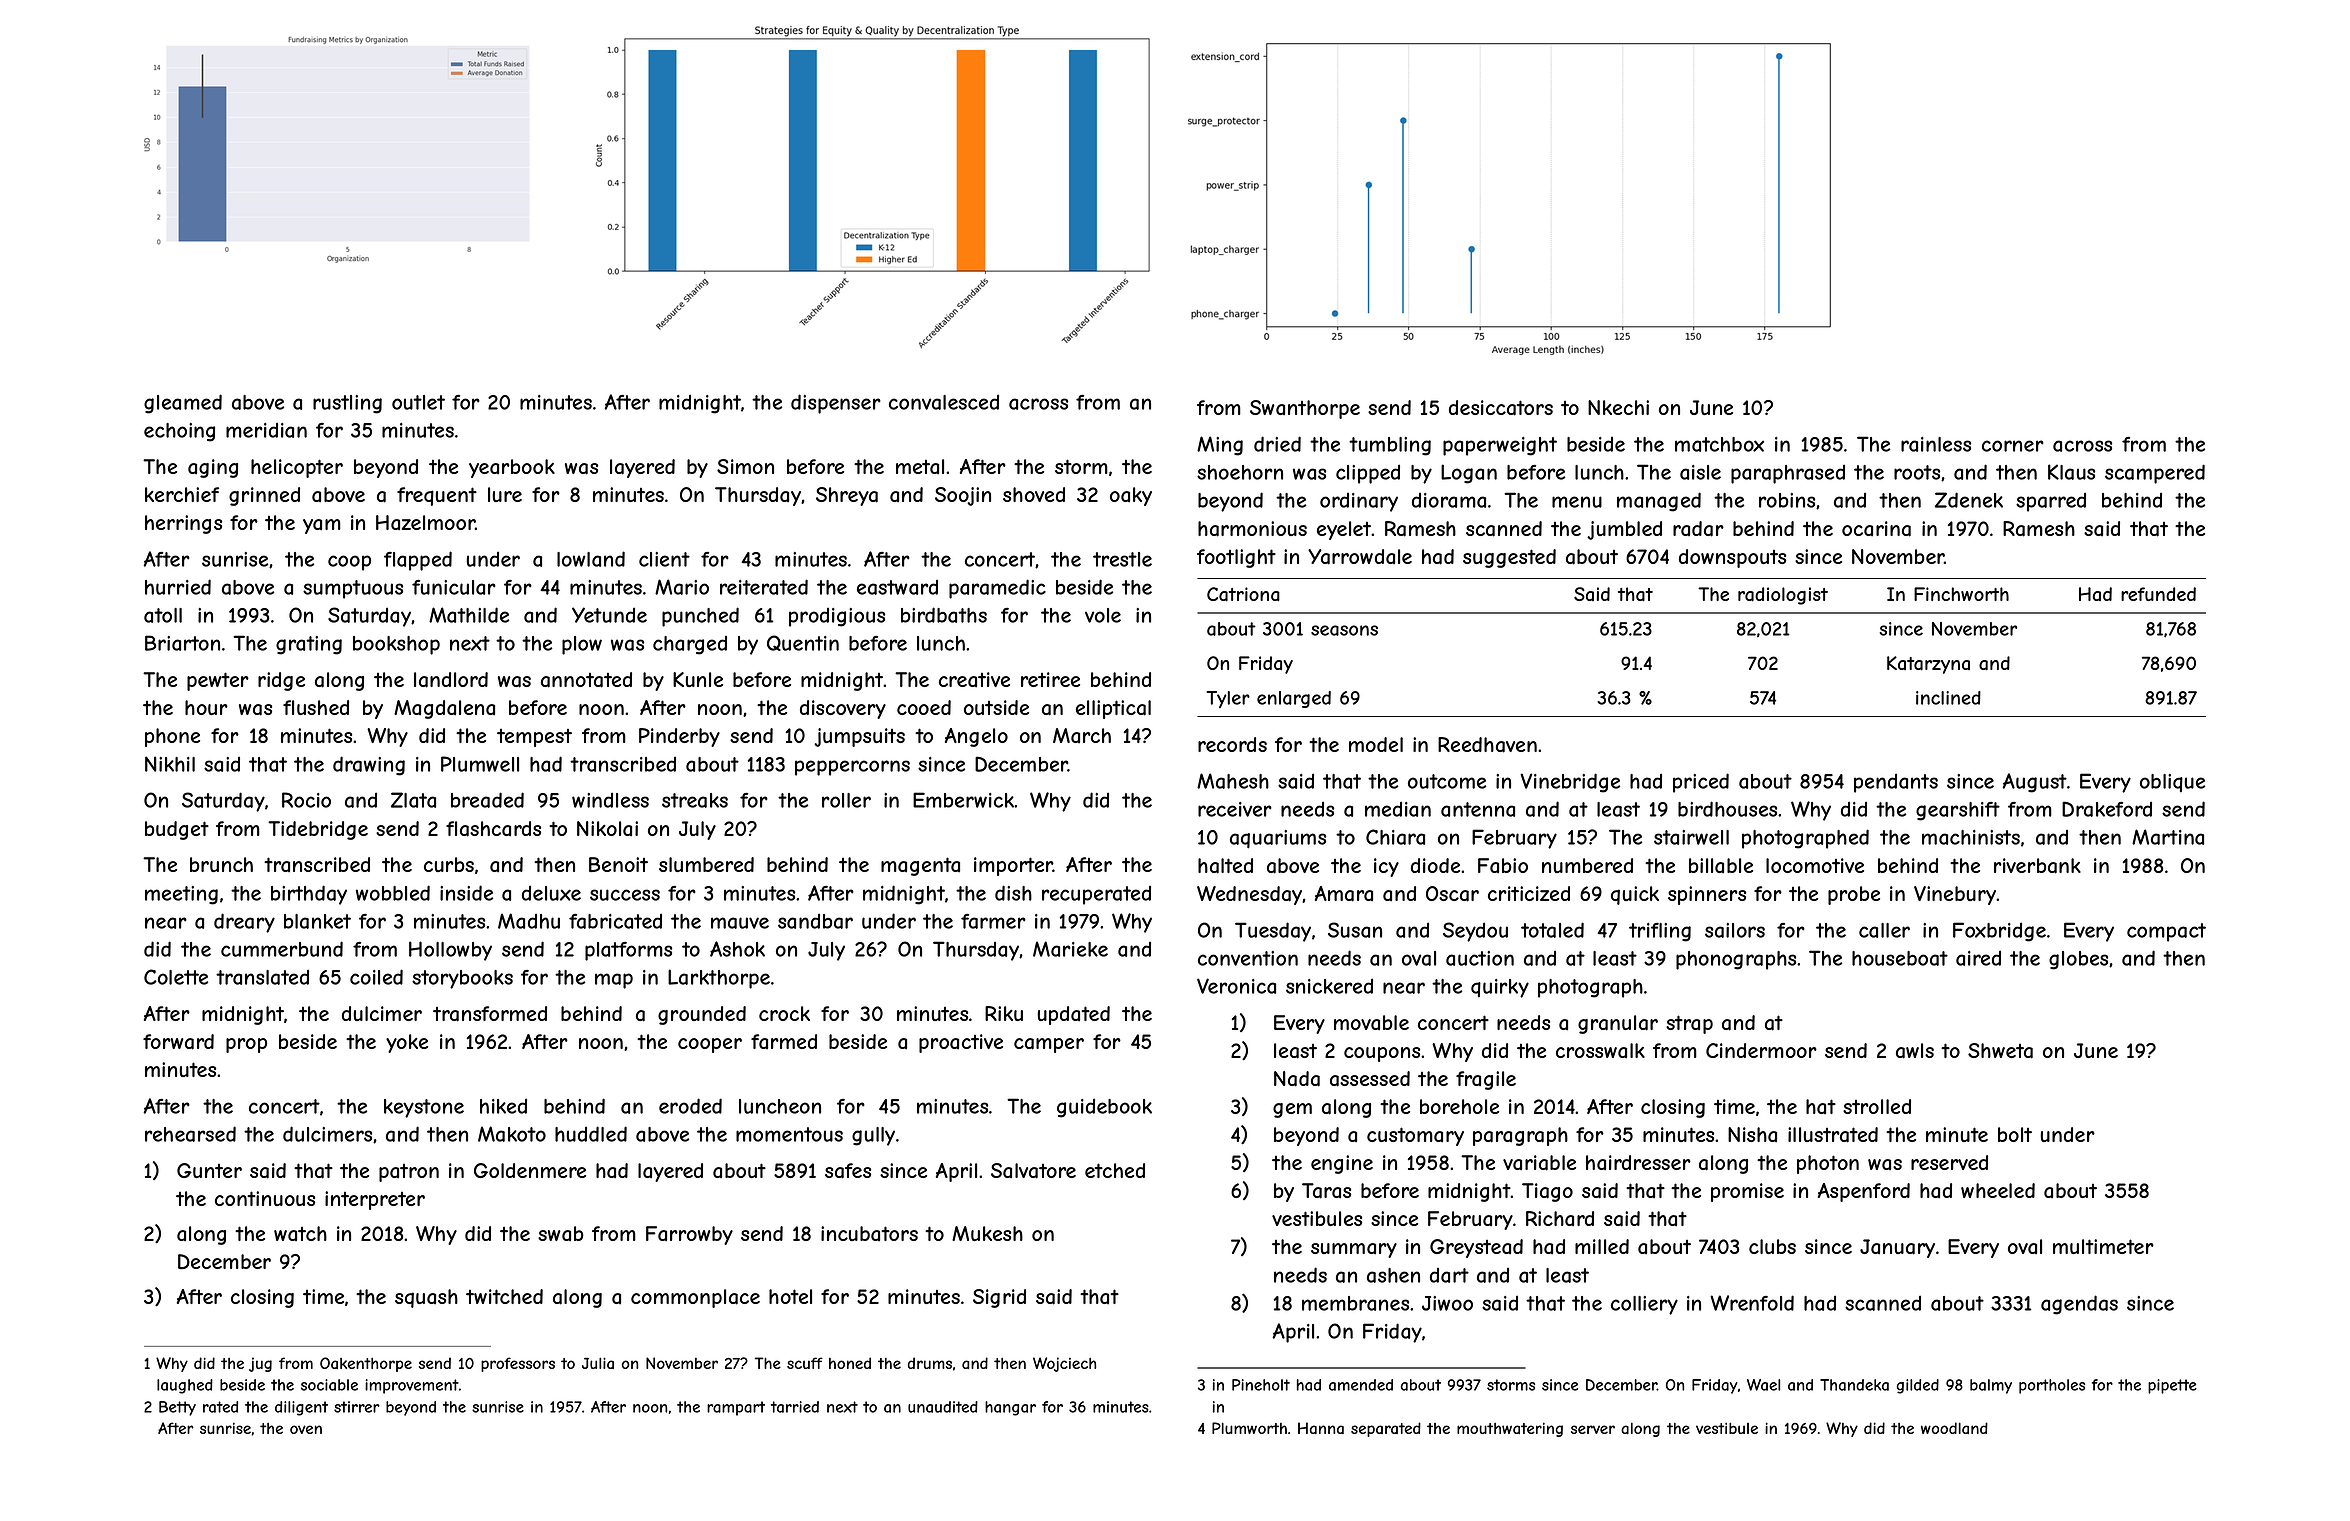  Describe the element at coordinates (664, 559) in the page. I see `client` at that location.
